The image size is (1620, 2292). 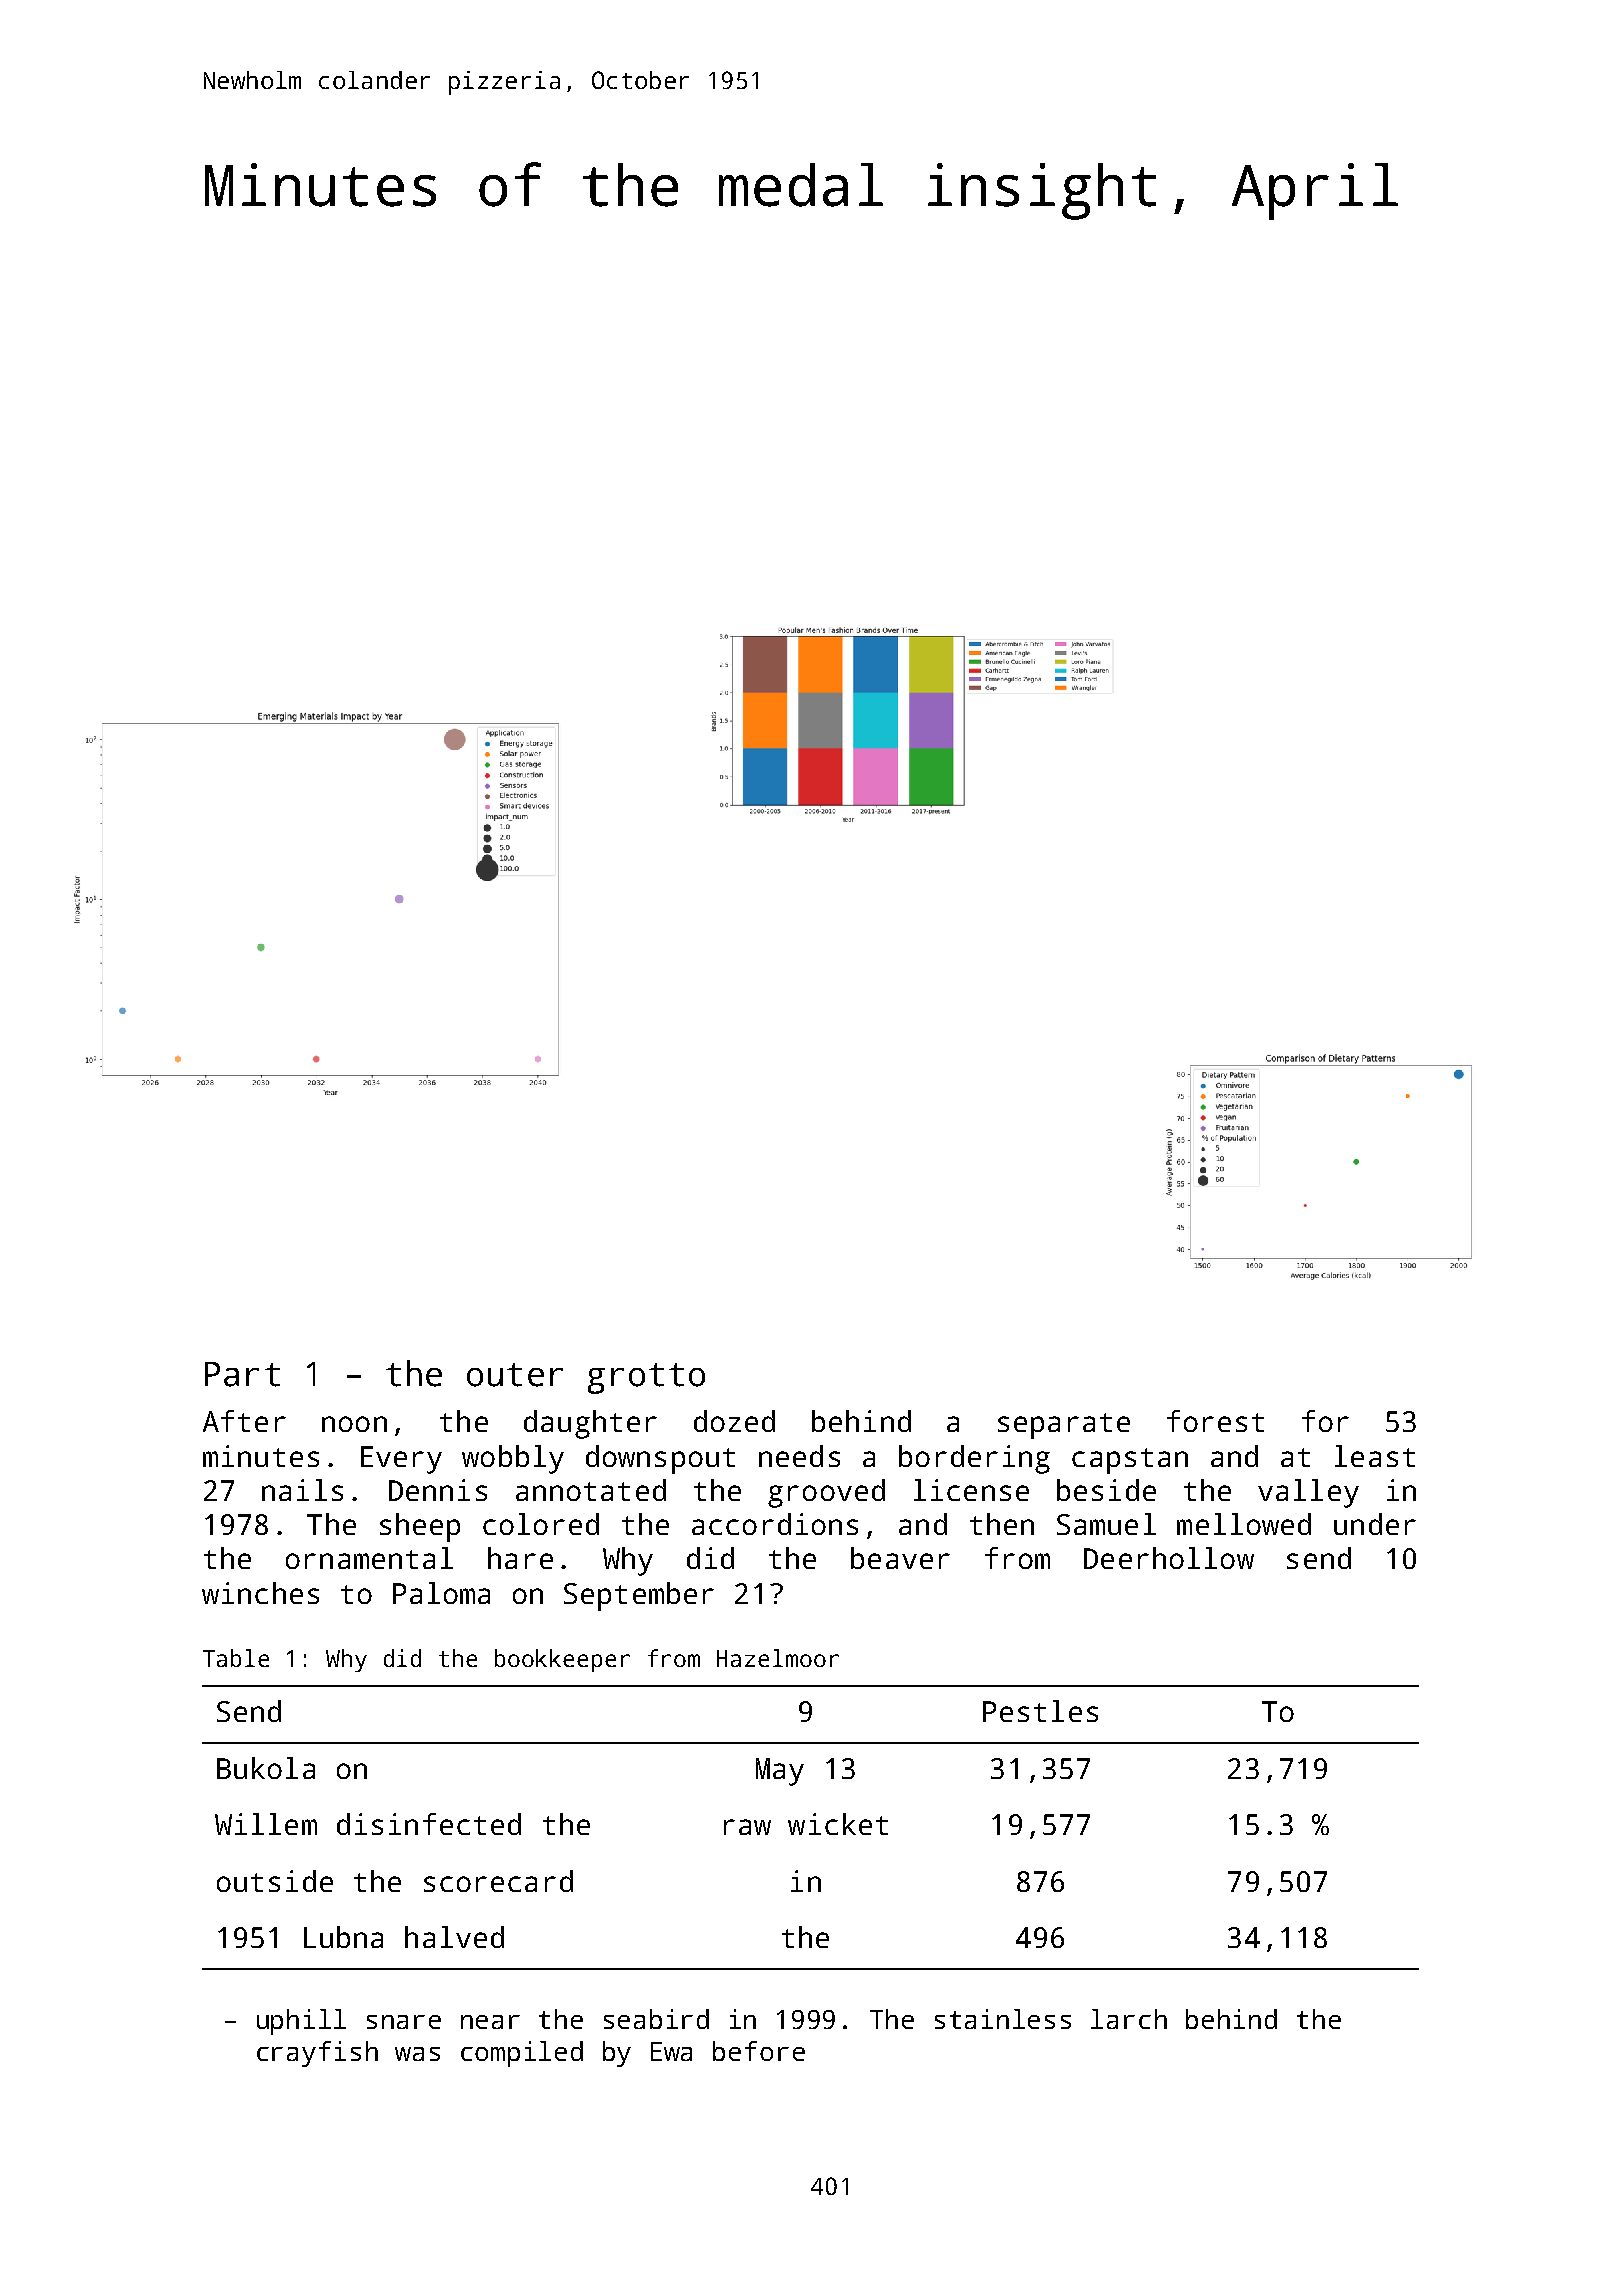 I want to click on After, so click(x=244, y=1421).
